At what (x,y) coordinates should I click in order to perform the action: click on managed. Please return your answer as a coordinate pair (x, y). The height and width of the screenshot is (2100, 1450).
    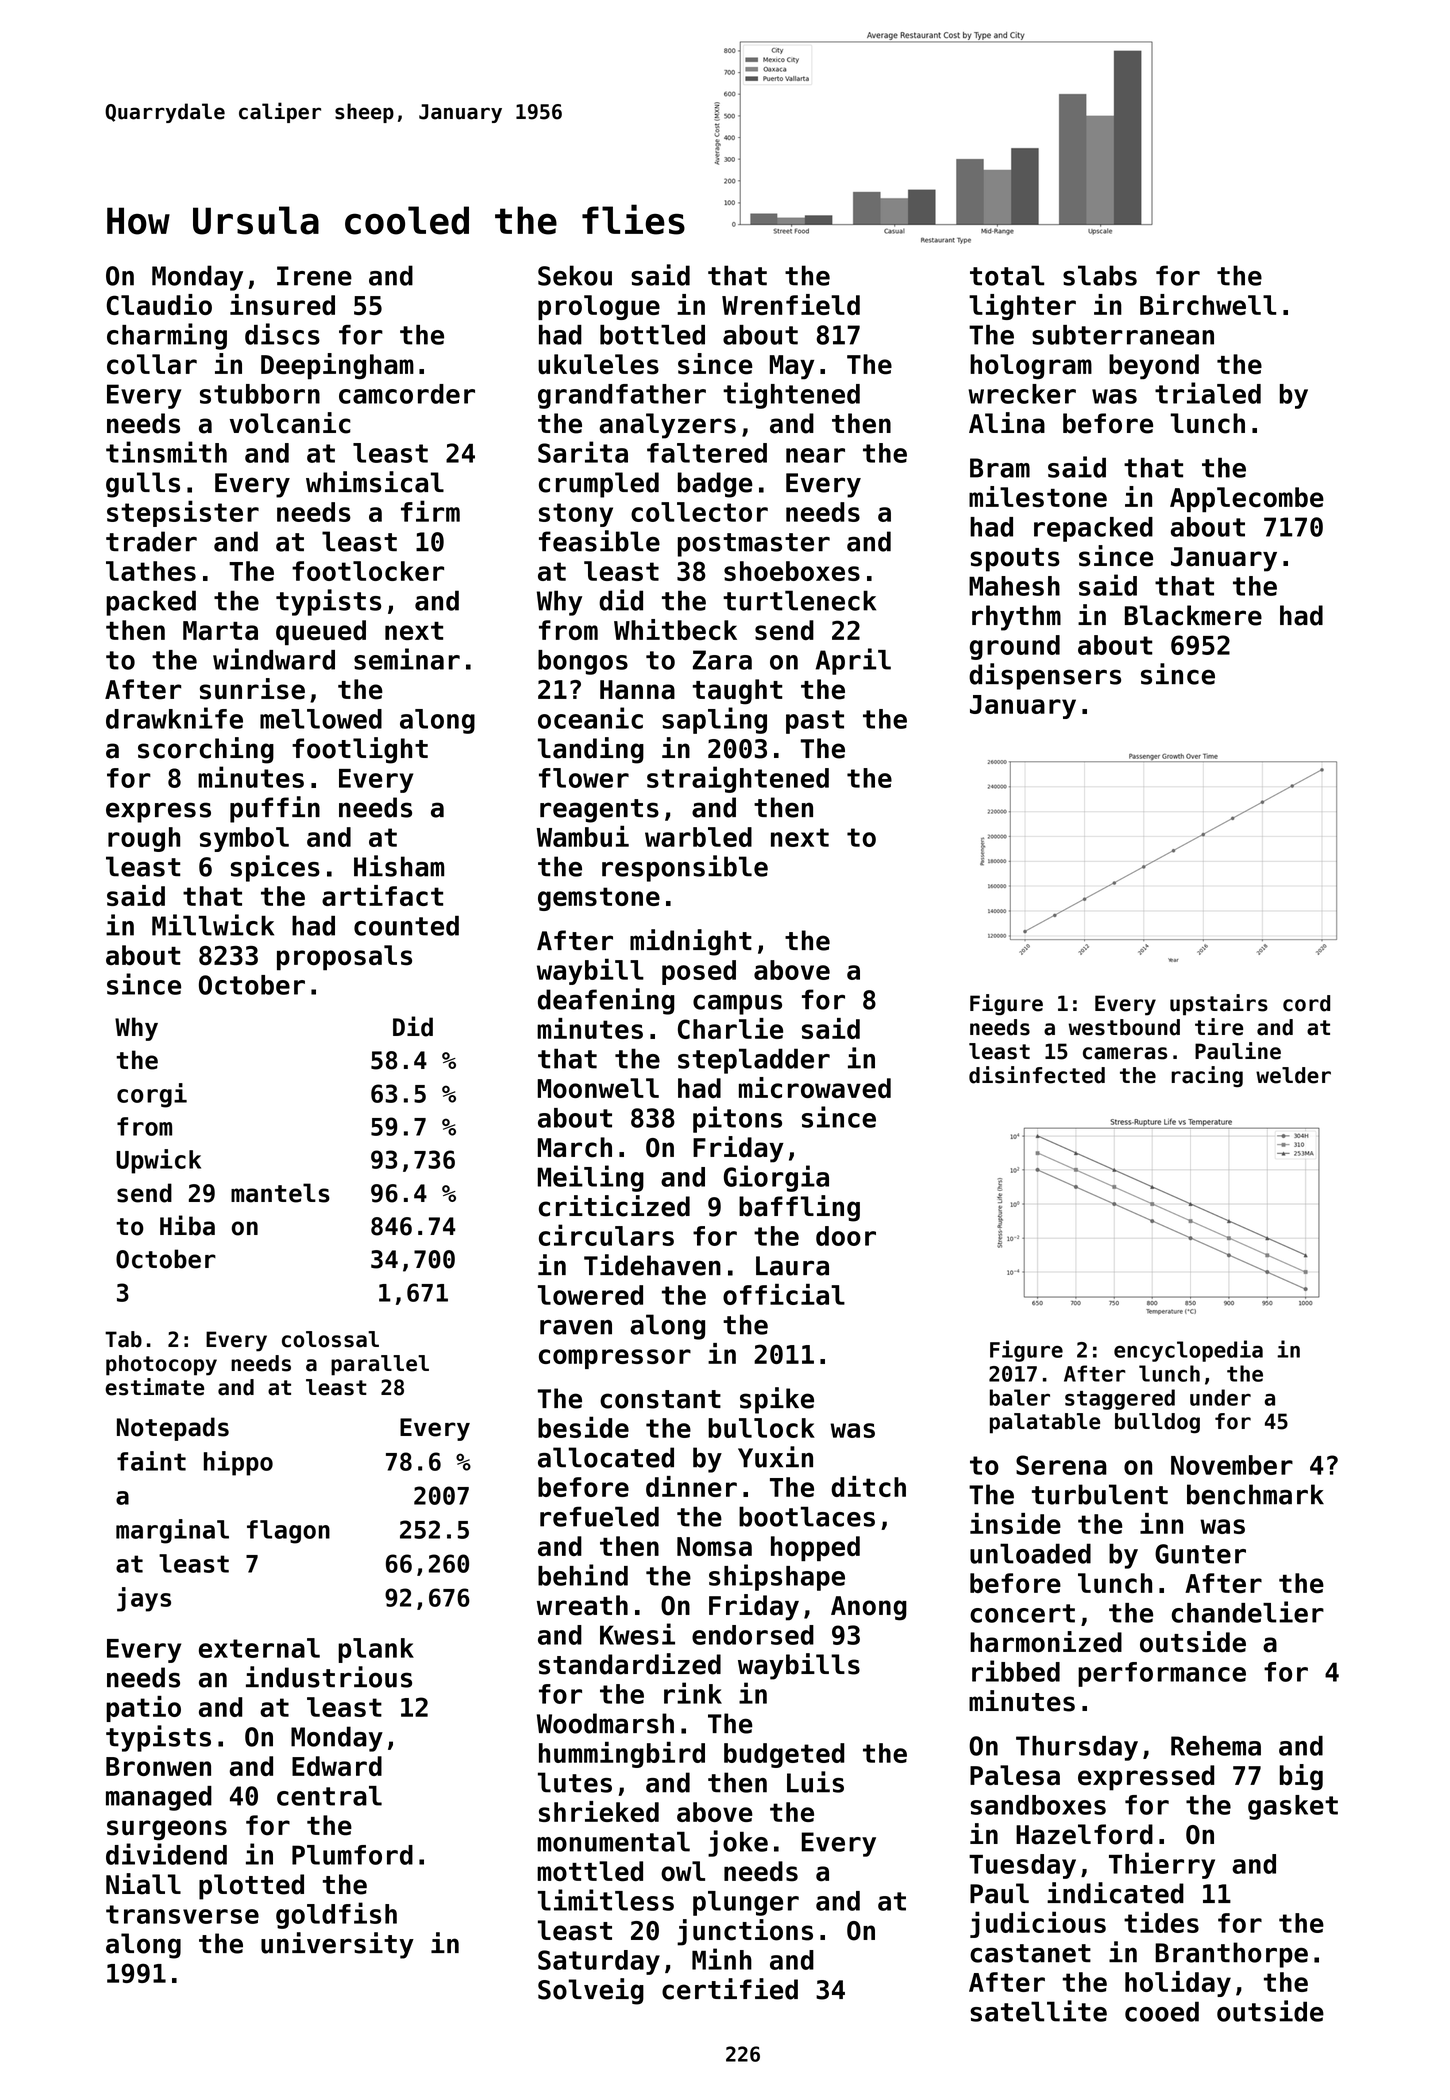
    Looking at the image, I should click on (159, 1798).
